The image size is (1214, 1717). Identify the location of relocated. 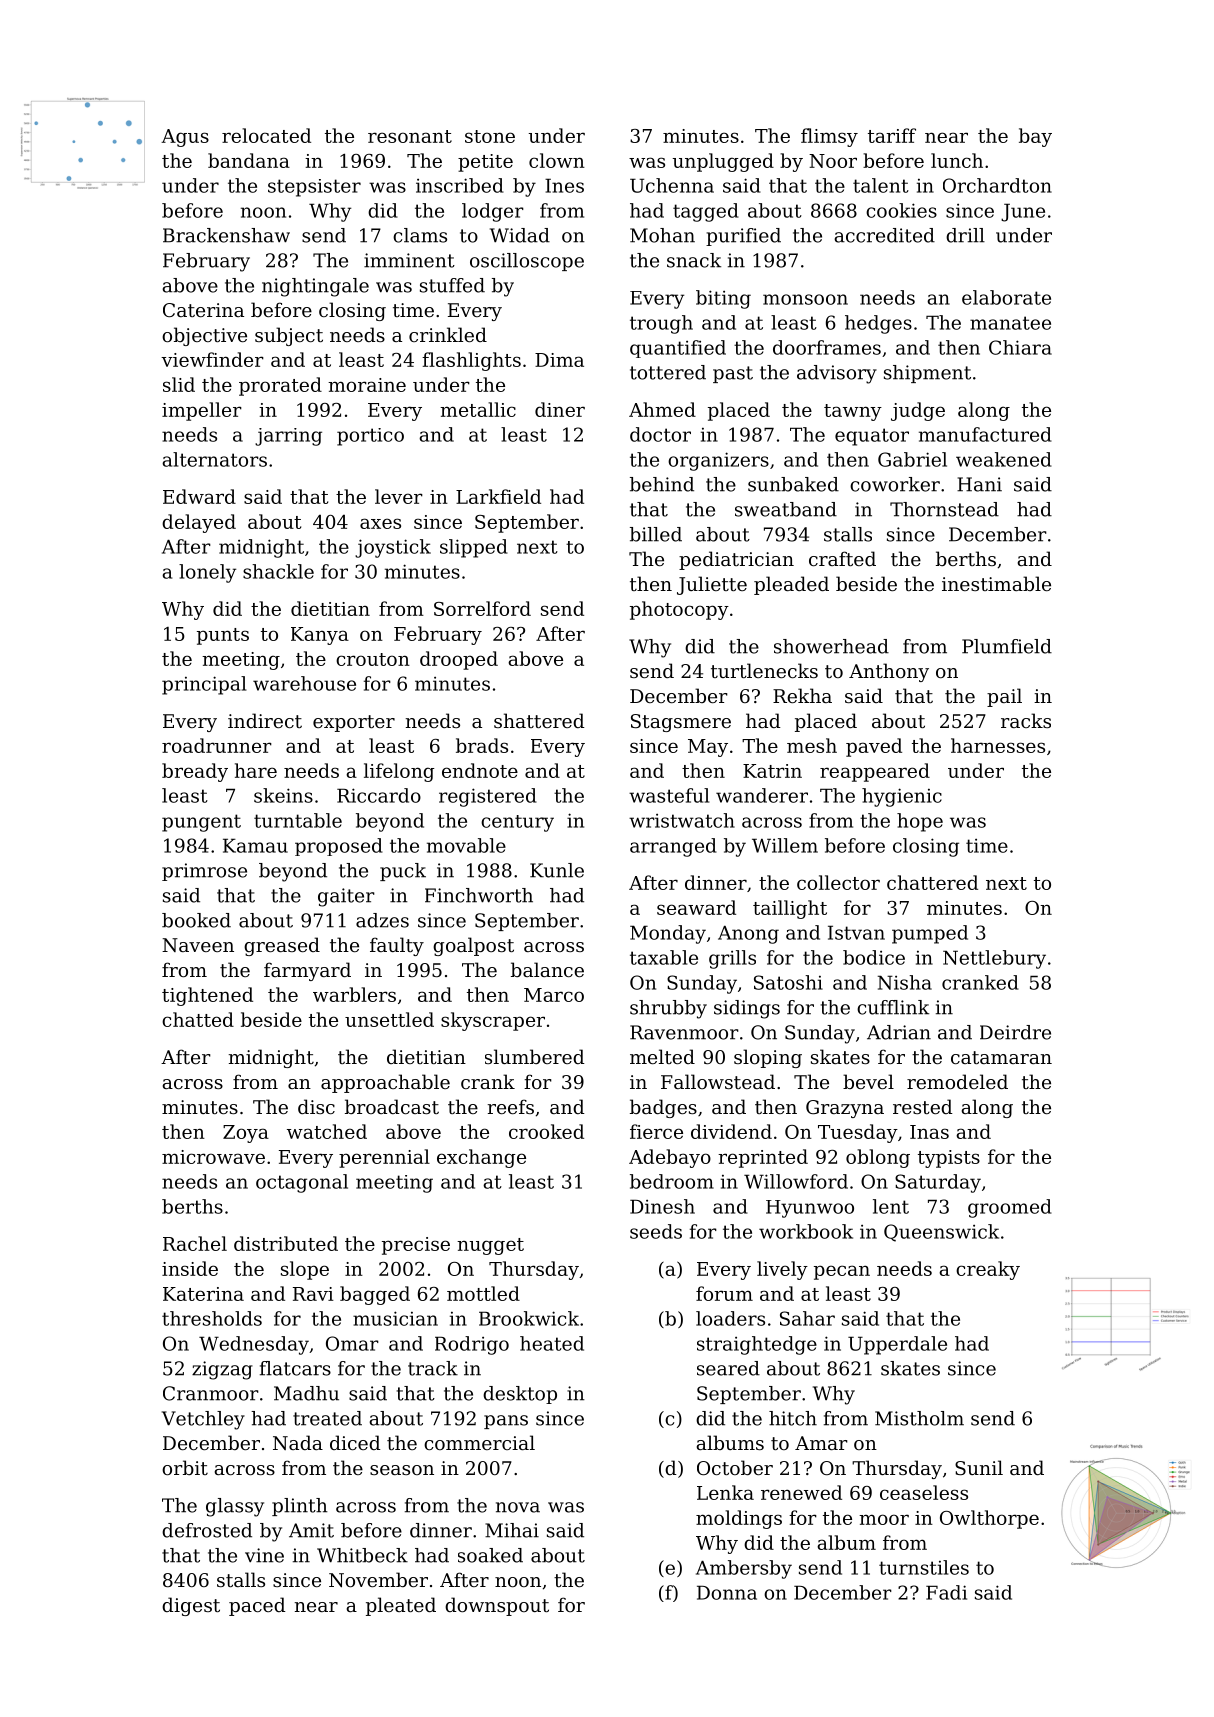
(266, 135).
